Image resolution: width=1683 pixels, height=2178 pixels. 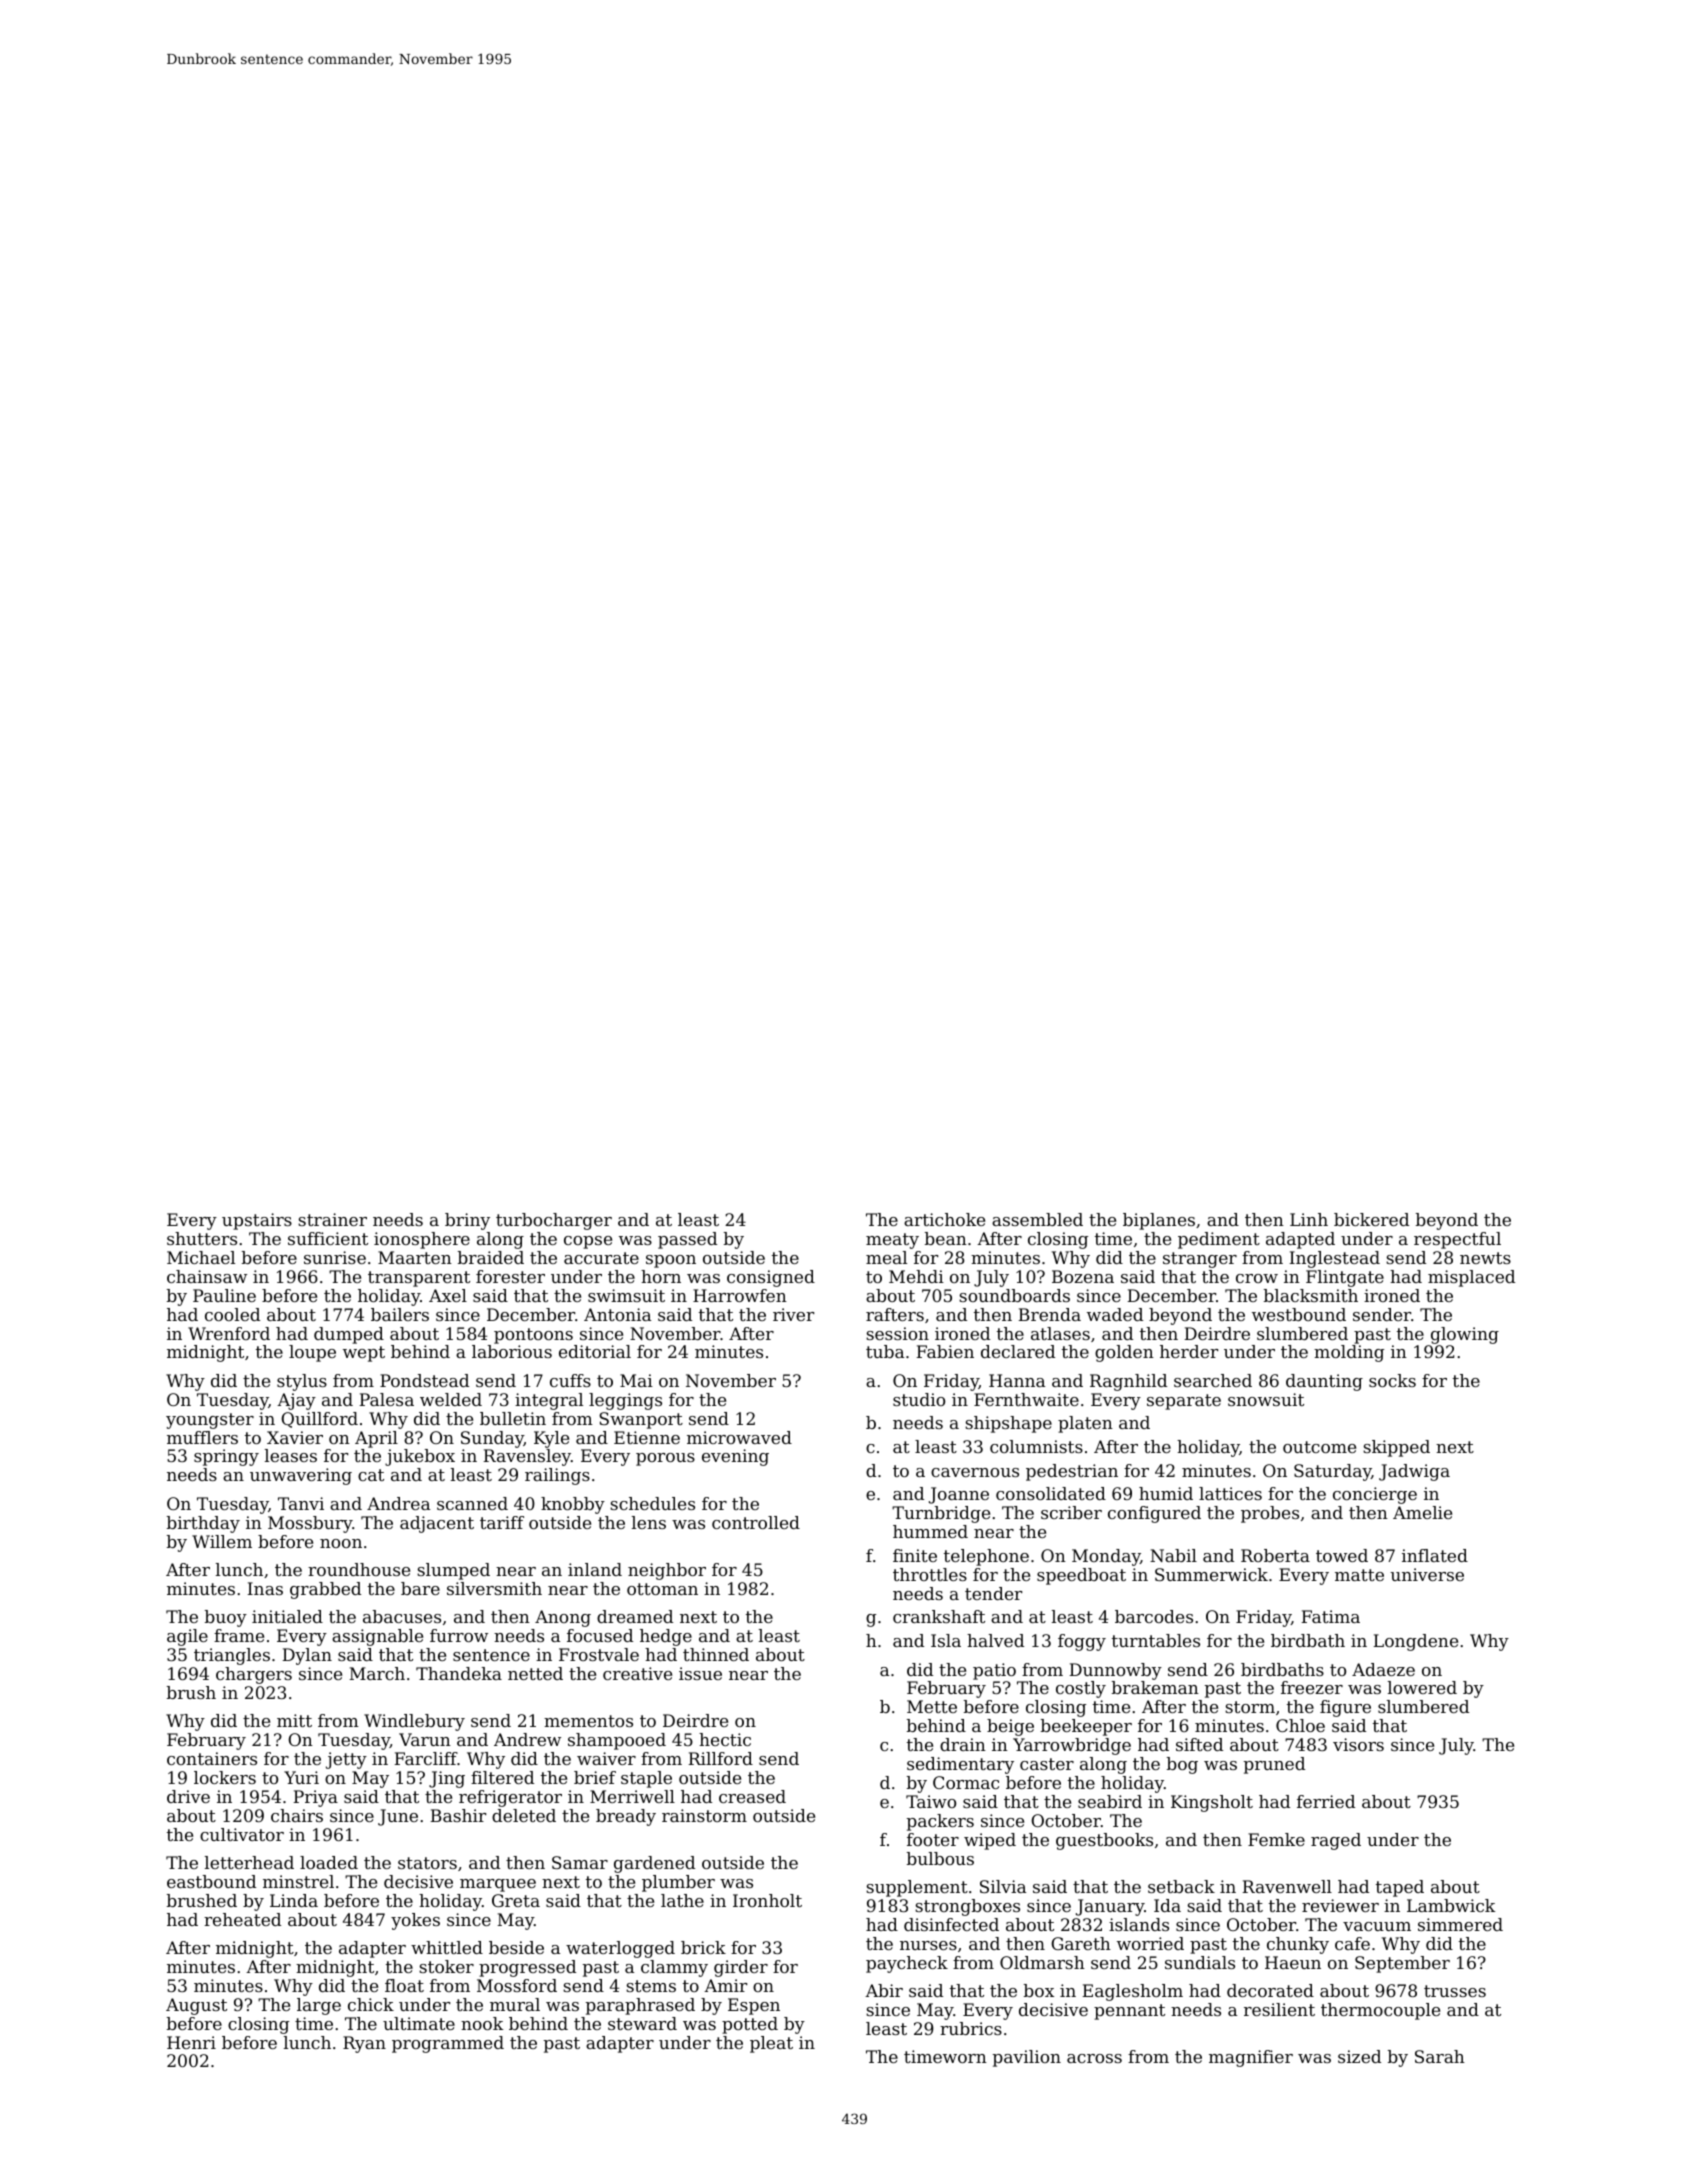 What do you see at coordinates (1371, 1219) in the image?
I see `bickered` at bounding box center [1371, 1219].
